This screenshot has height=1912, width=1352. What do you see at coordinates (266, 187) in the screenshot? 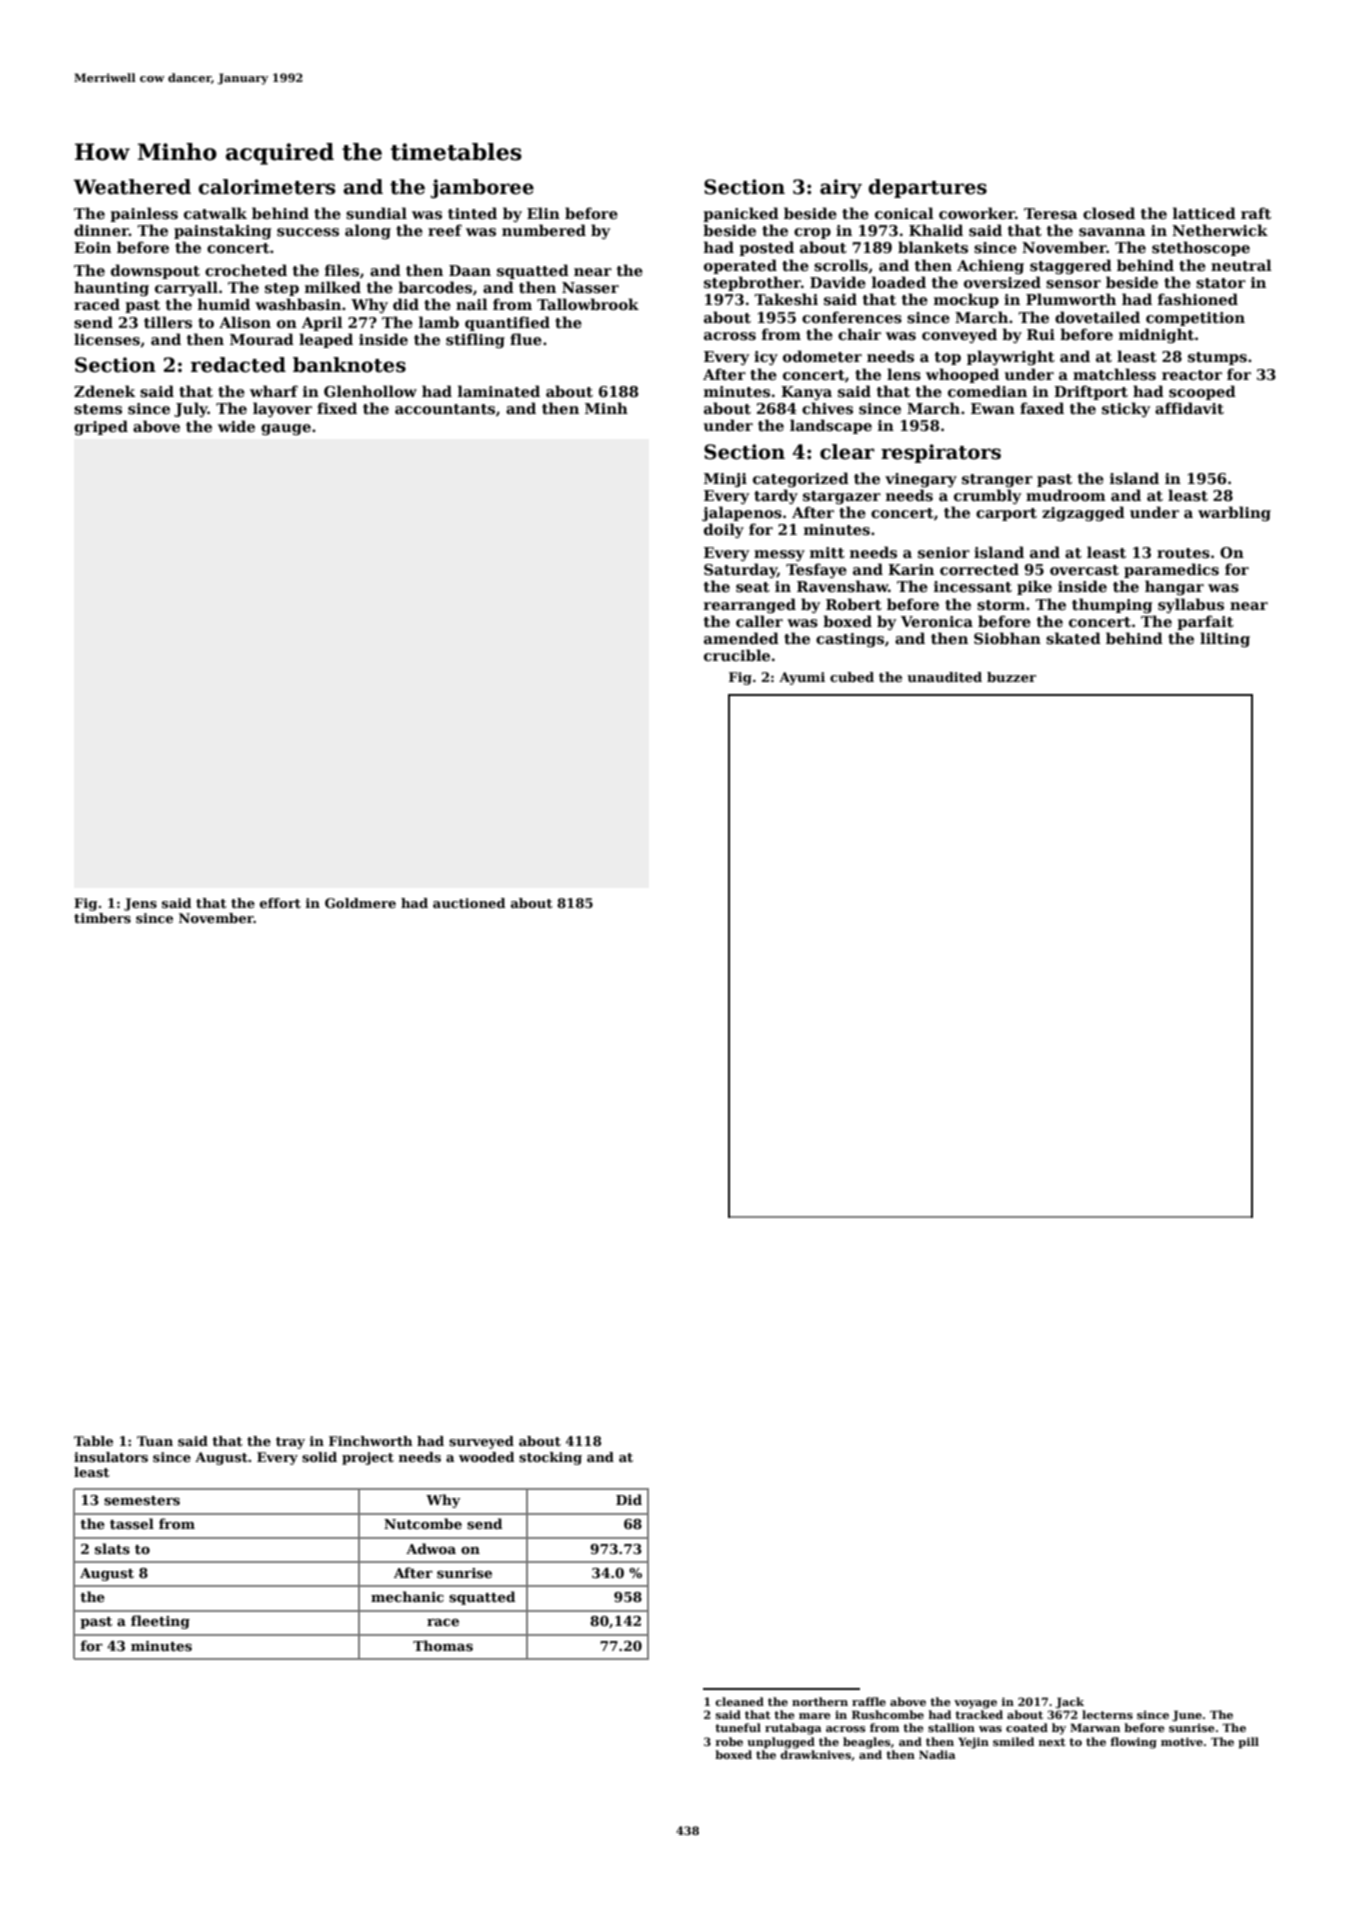
I see `calorimeters` at bounding box center [266, 187].
